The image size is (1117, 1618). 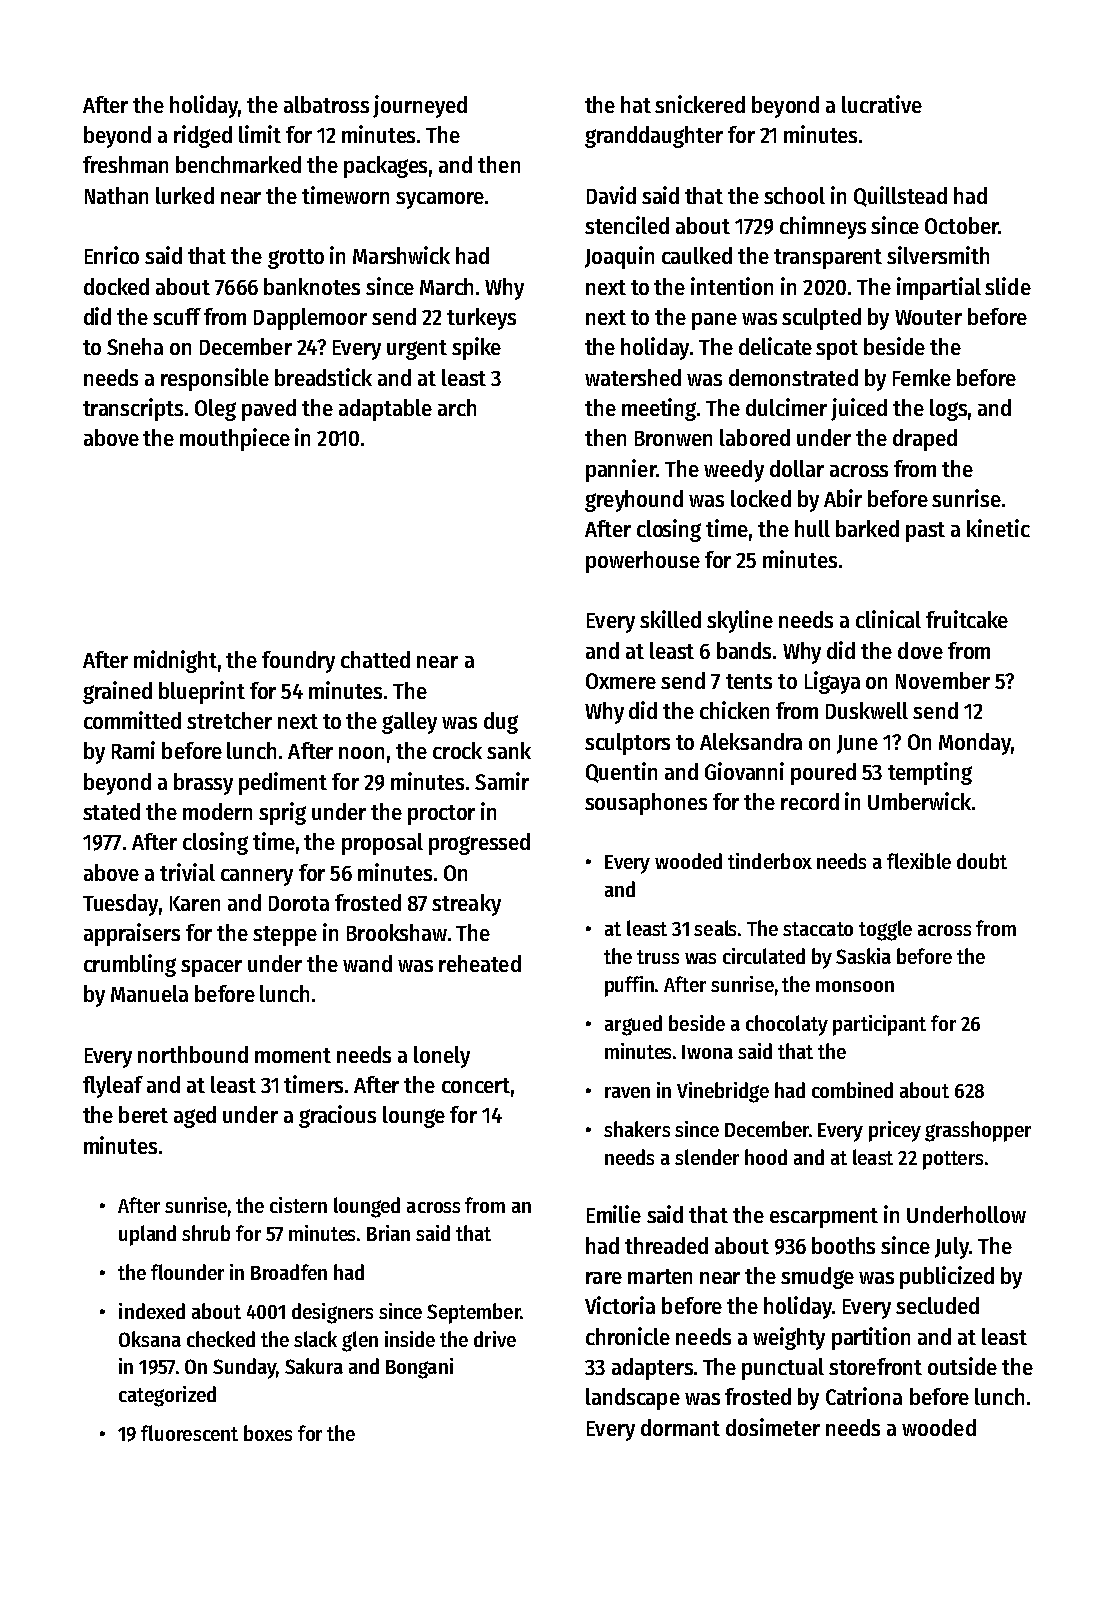 I want to click on streaky, so click(x=466, y=905).
